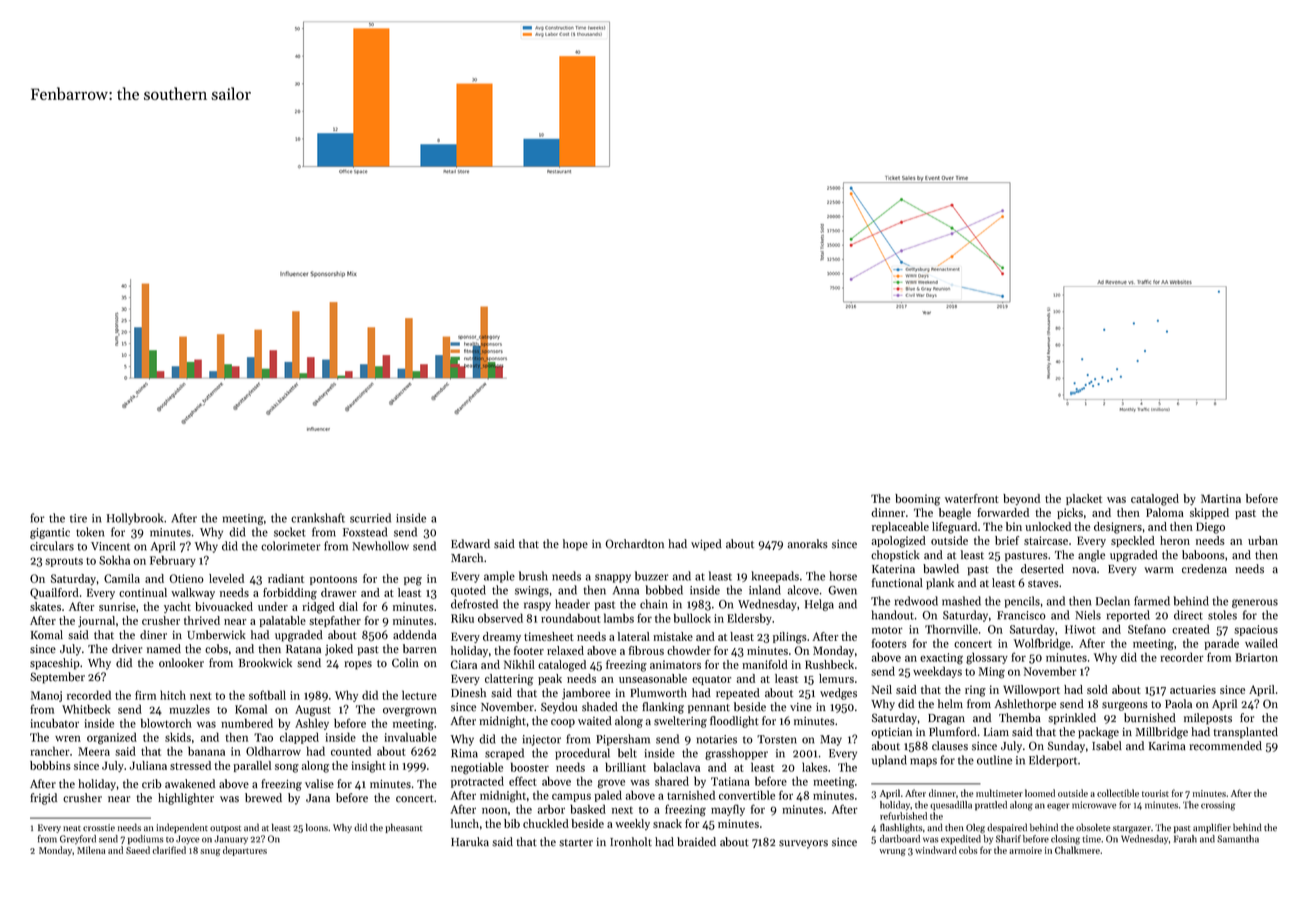 The width and height of the screenshot is (1308, 924). Describe the element at coordinates (667, 823) in the screenshot. I see `snack` at that location.
